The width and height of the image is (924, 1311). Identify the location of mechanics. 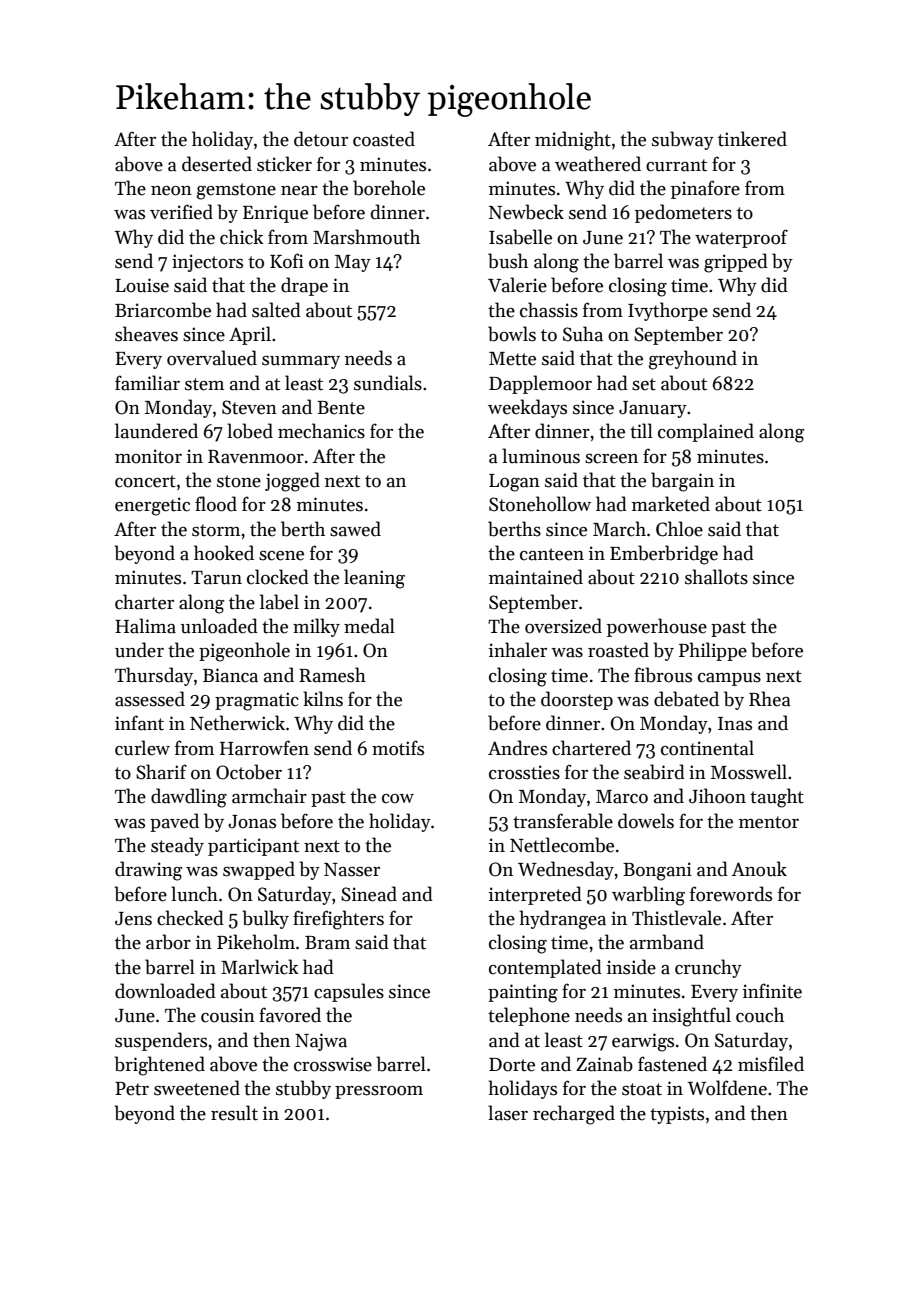
(321, 431).
